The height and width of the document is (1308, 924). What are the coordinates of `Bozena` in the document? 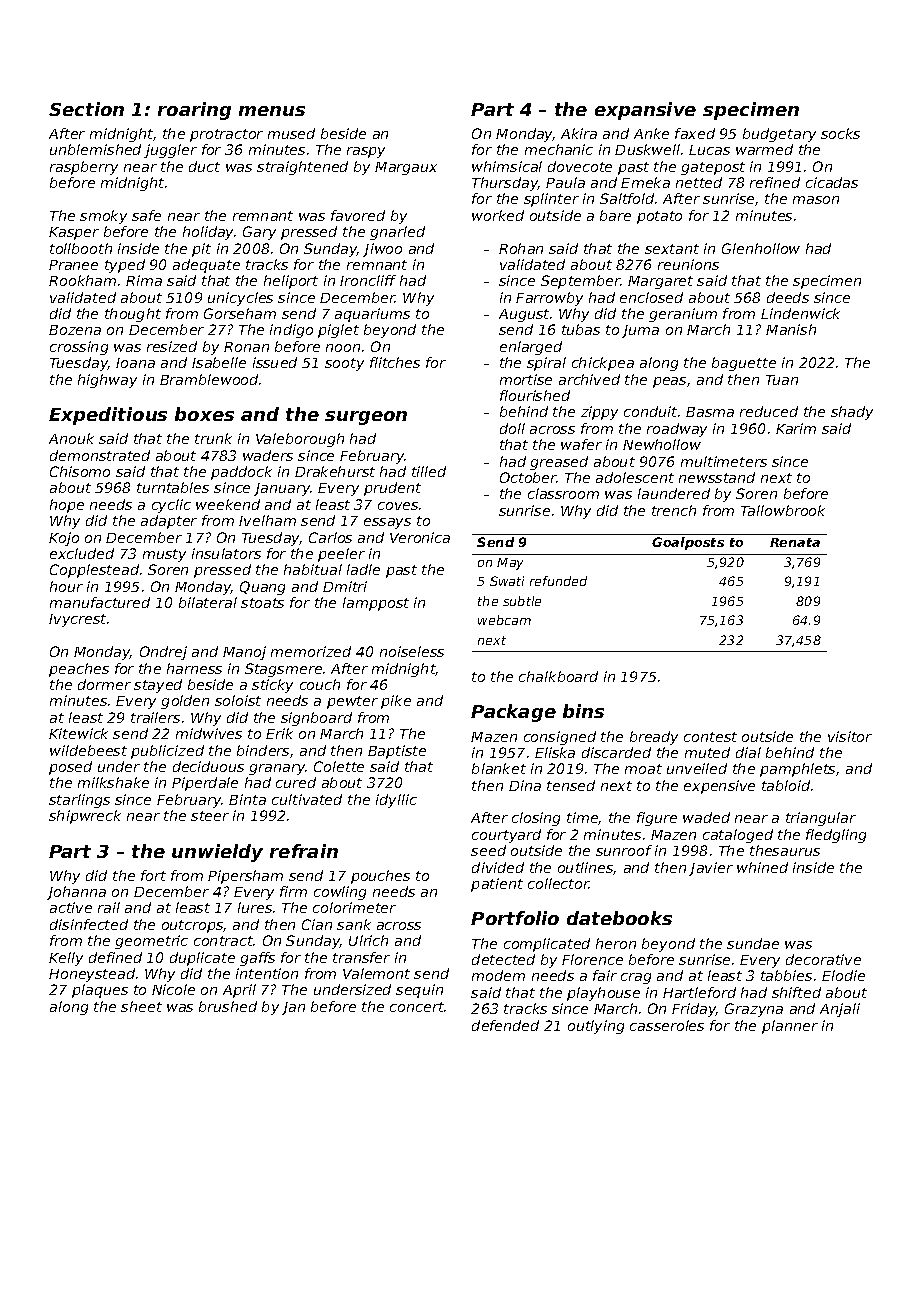 It's located at (75, 330).
